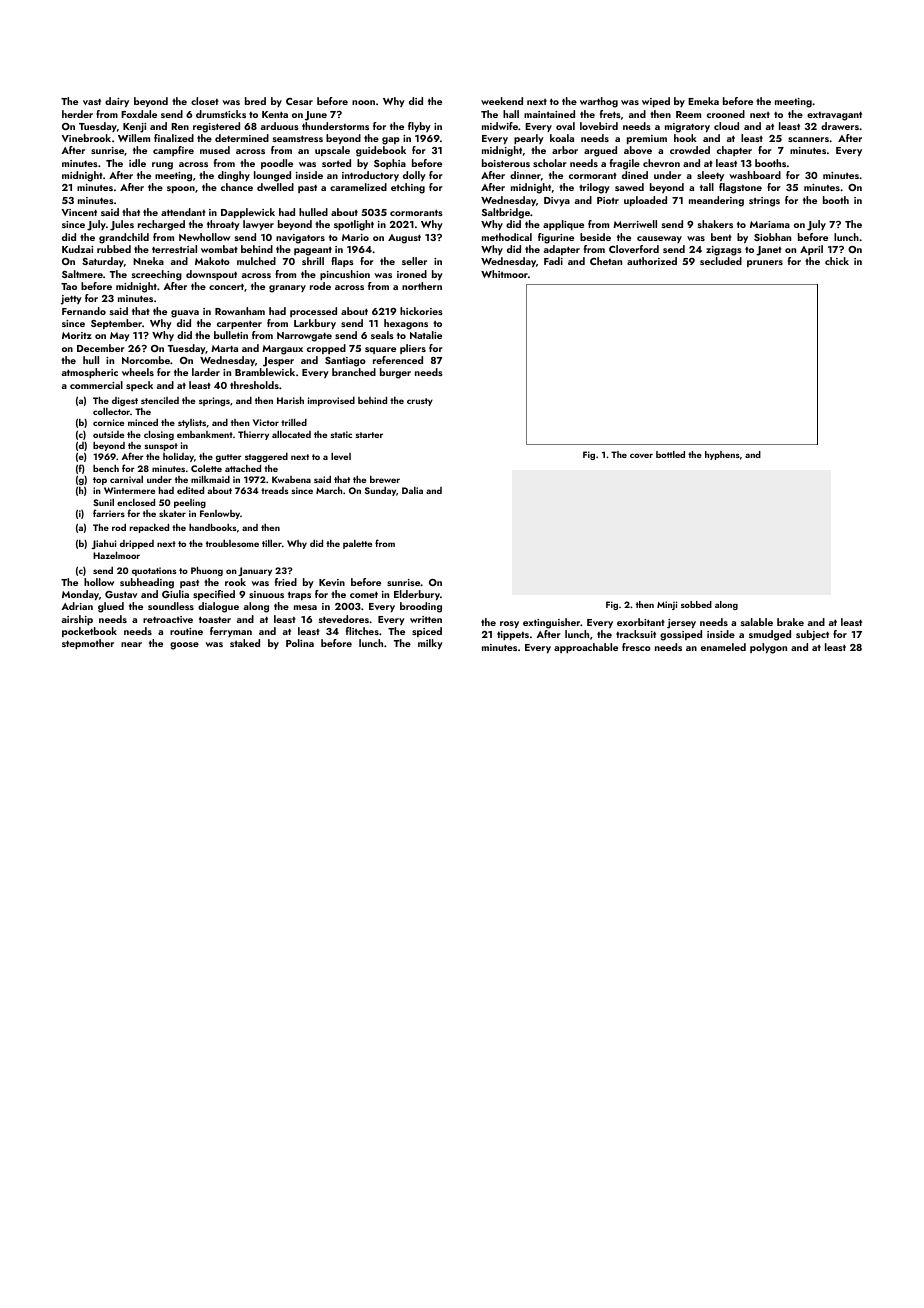 The width and height of the screenshot is (924, 1308). Describe the element at coordinates (641, 455) in the screenshot. I see `cover` at that location.
